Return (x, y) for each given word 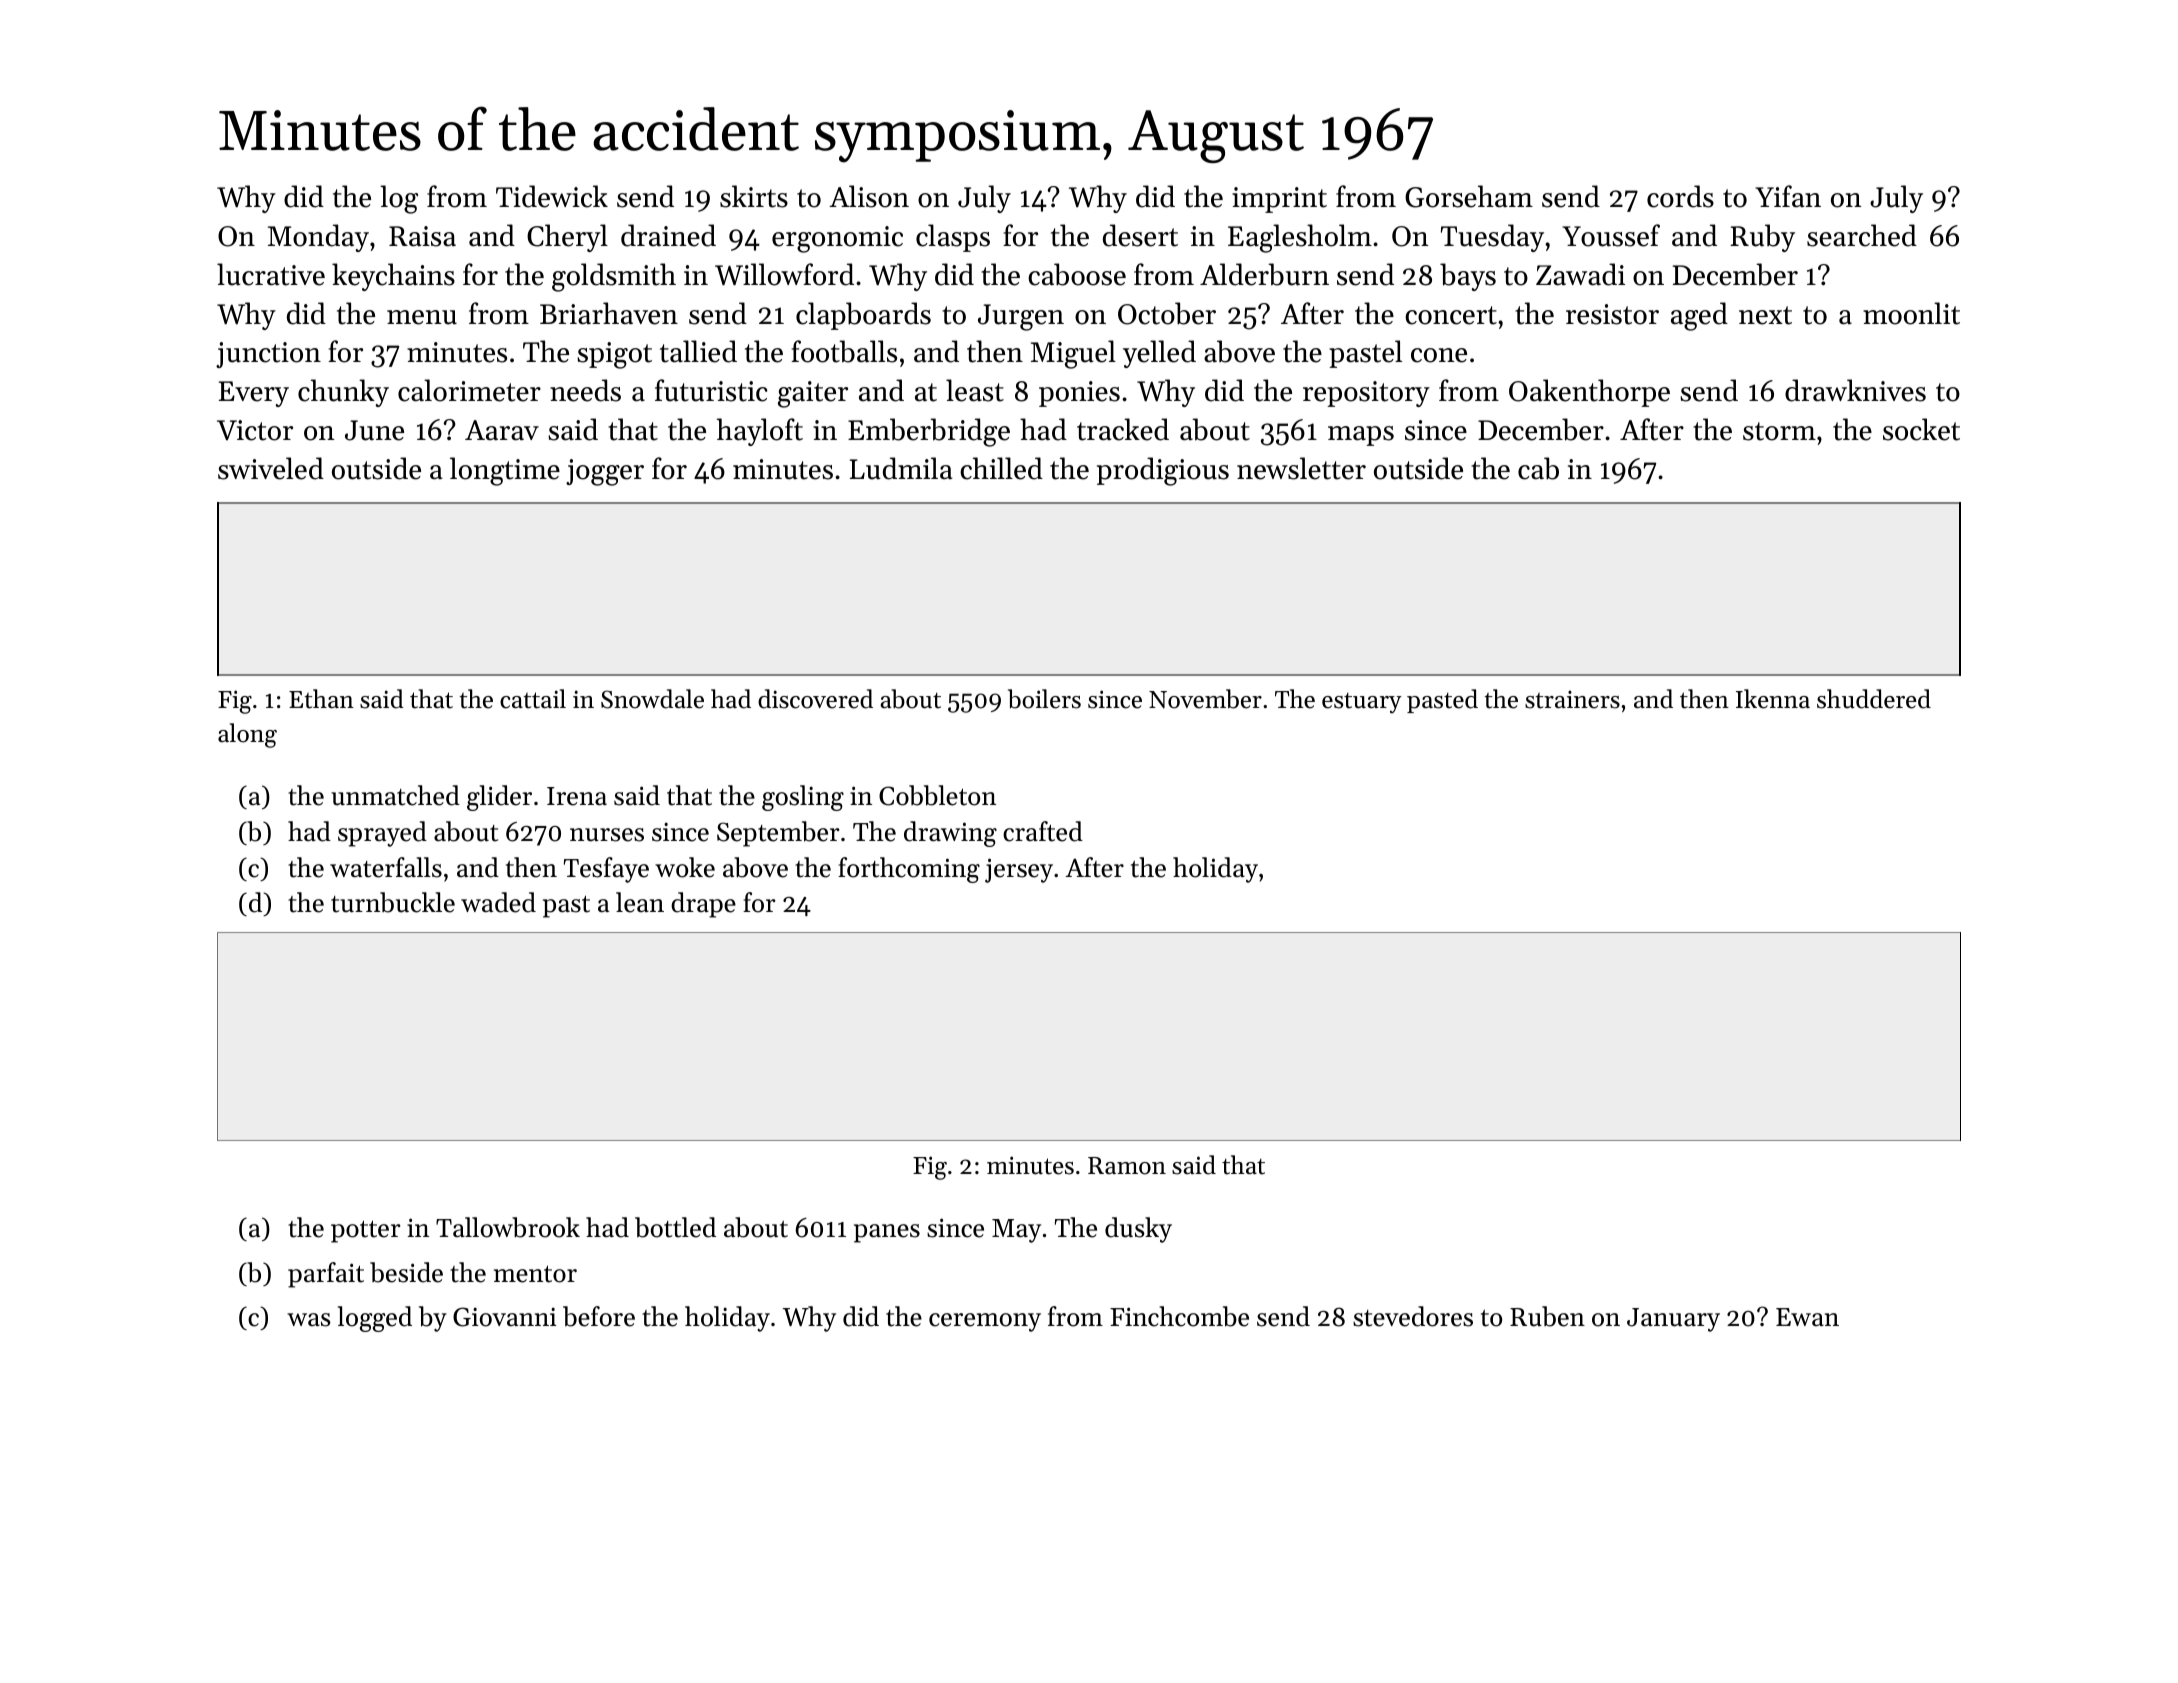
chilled (1001, 468)
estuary (1362, 703)
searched (1862, 235)
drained (668, 235)
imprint (1279, 200)
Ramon (1127, 1166)
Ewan (1807, 1317)
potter (366, 1231)
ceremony (985, 1322)
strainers (1572, 699)
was (309, 1320)
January (1673, 1320)
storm (1779, 431)
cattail (533, 699)
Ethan (321, 699)
